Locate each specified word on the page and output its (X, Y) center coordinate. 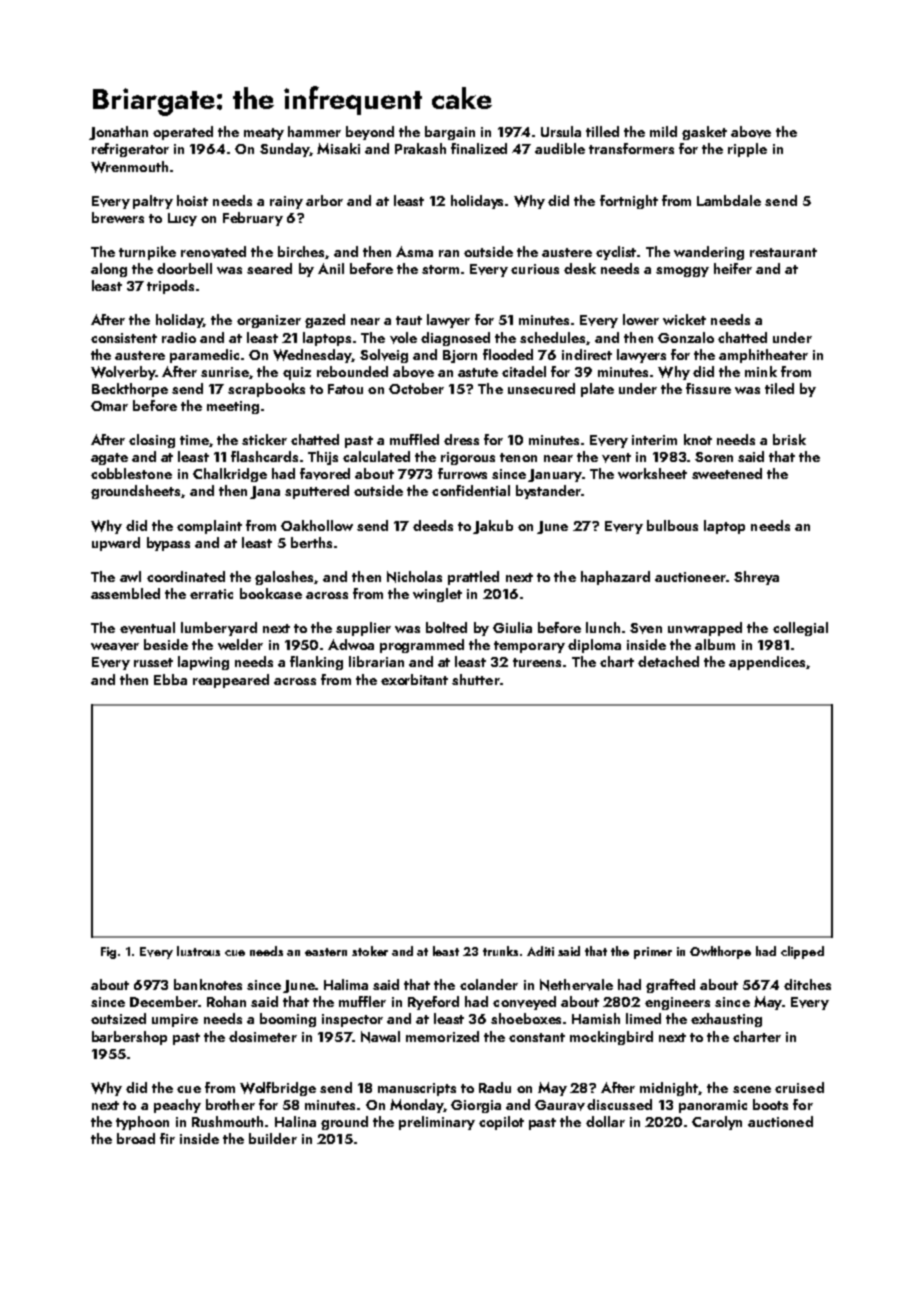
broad (136, 1138)
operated (183, 133)
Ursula (561, 131)
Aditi (540, 951)
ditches (807, 984)
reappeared (231, 681)
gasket (704, 133)
